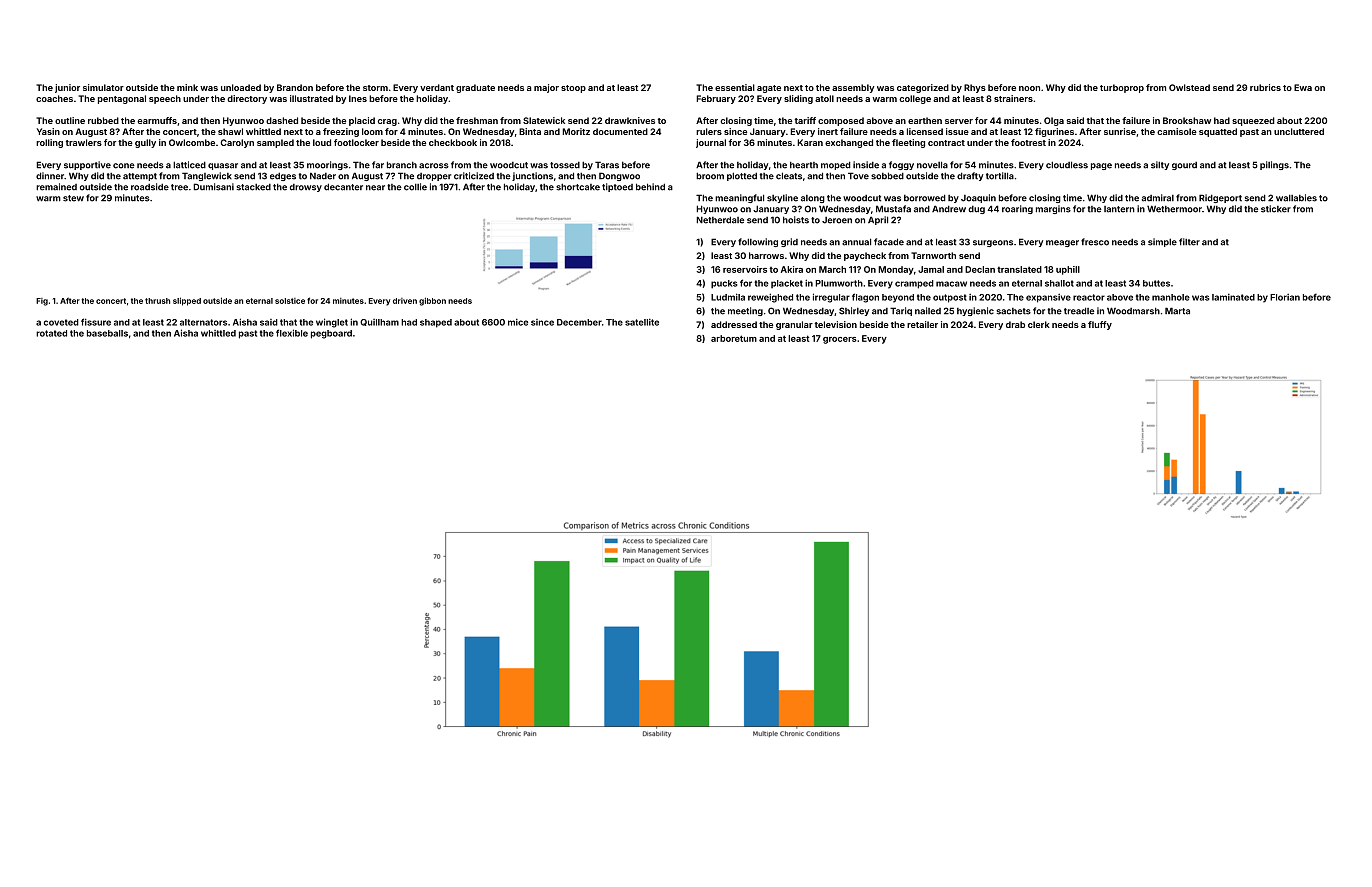 Image resolution: width=1372 pixels, height=887 pixels. I want to click on hoists, so click(796, 220).
